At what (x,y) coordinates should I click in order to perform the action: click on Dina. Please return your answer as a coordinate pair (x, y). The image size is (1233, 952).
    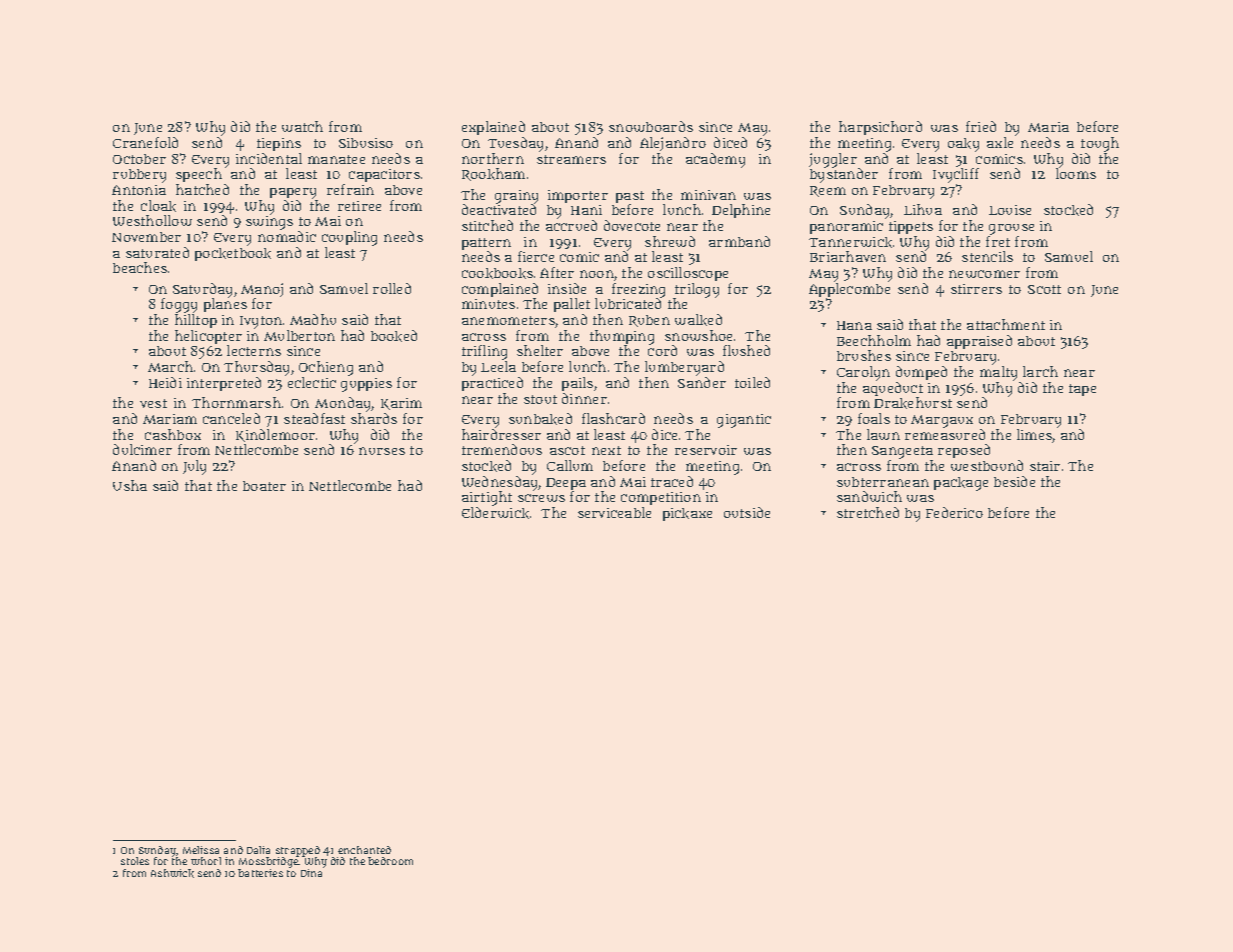
    Looking at the image, I should click on (311, 873).
